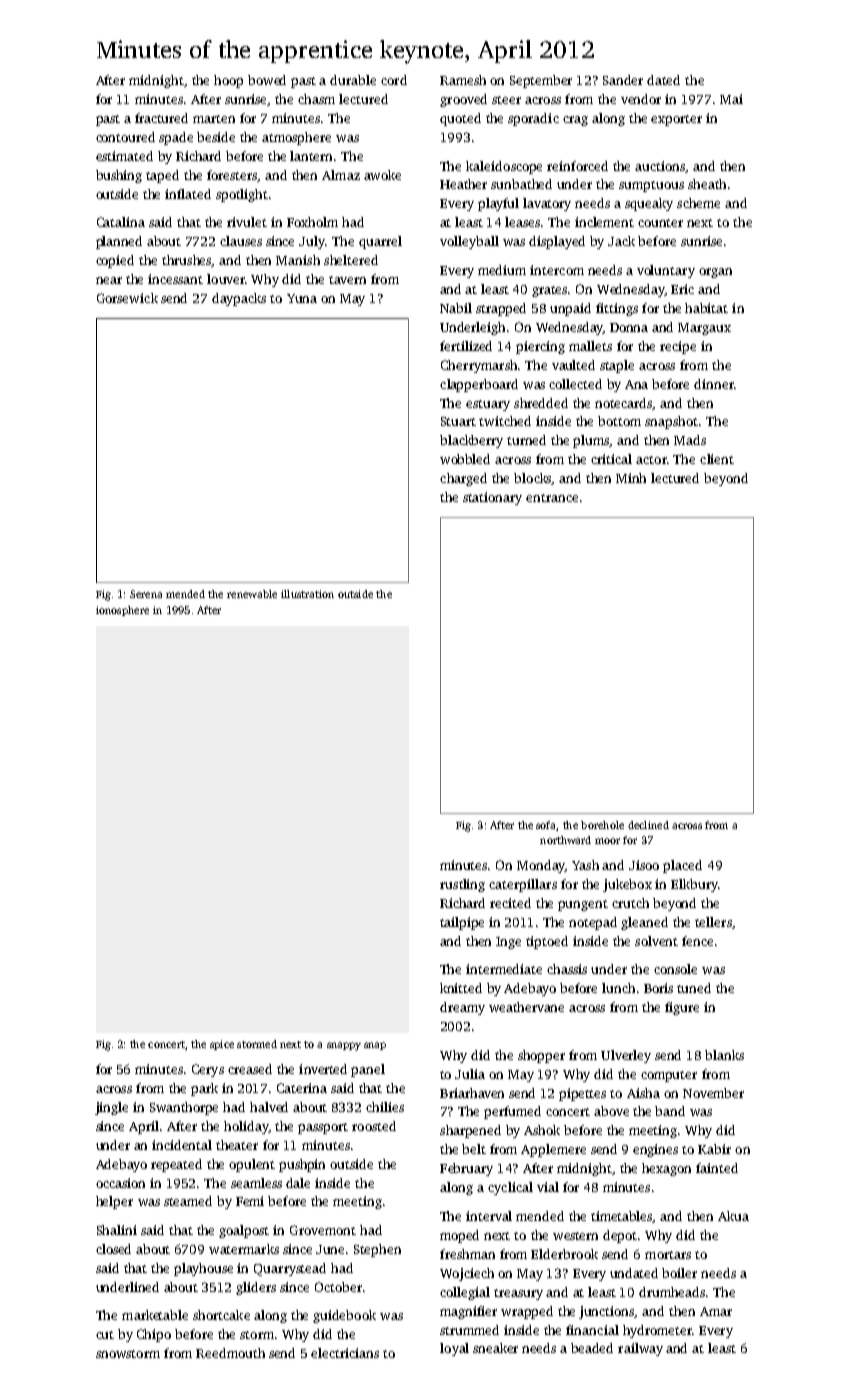  Describe the element at coordinates (636, 384) in the document. I see `Ana` at that location.
